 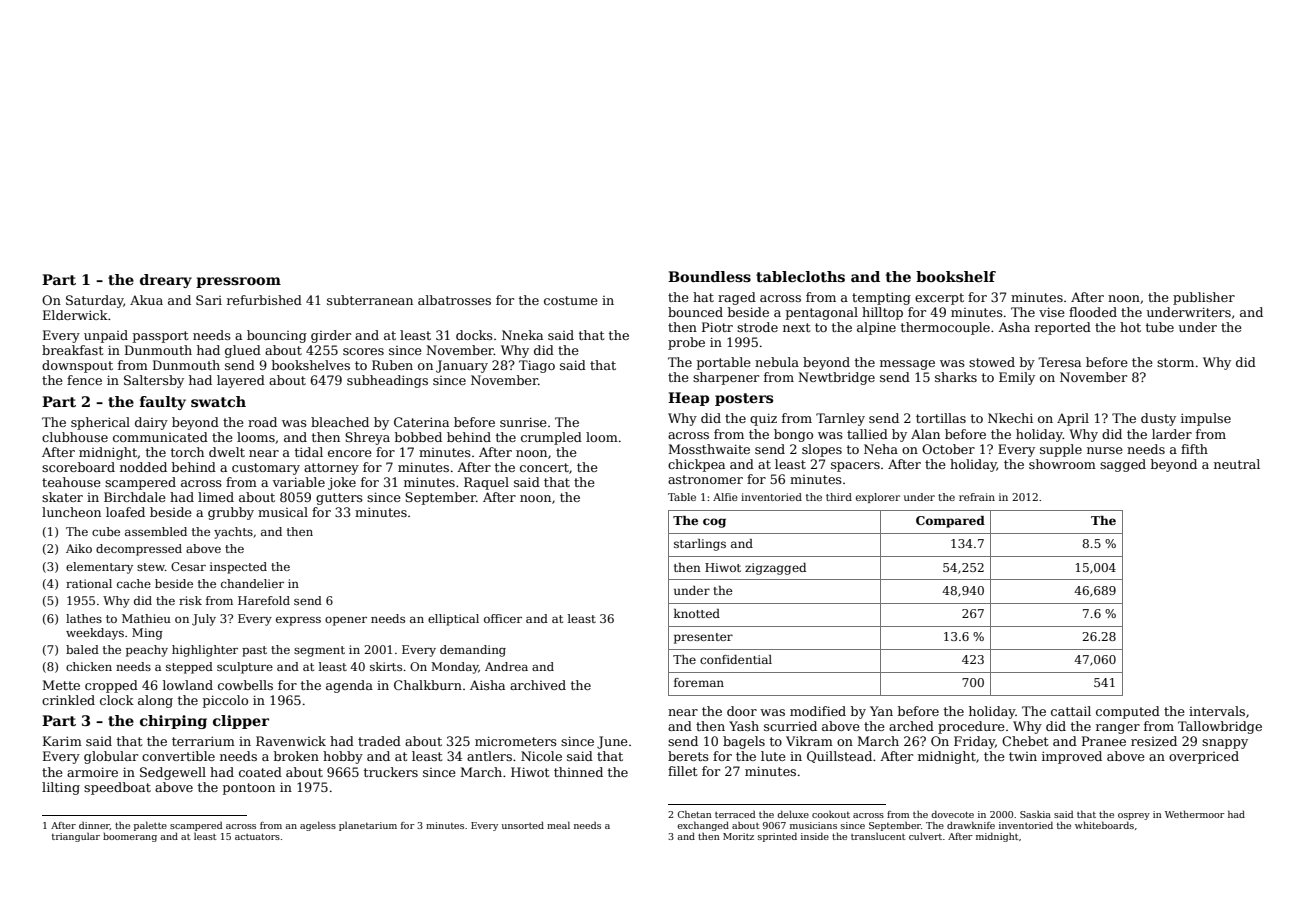 What do you see at coordinates (1154, 741) in the image?
I see `resized` at bounding box center [1154, 741].
